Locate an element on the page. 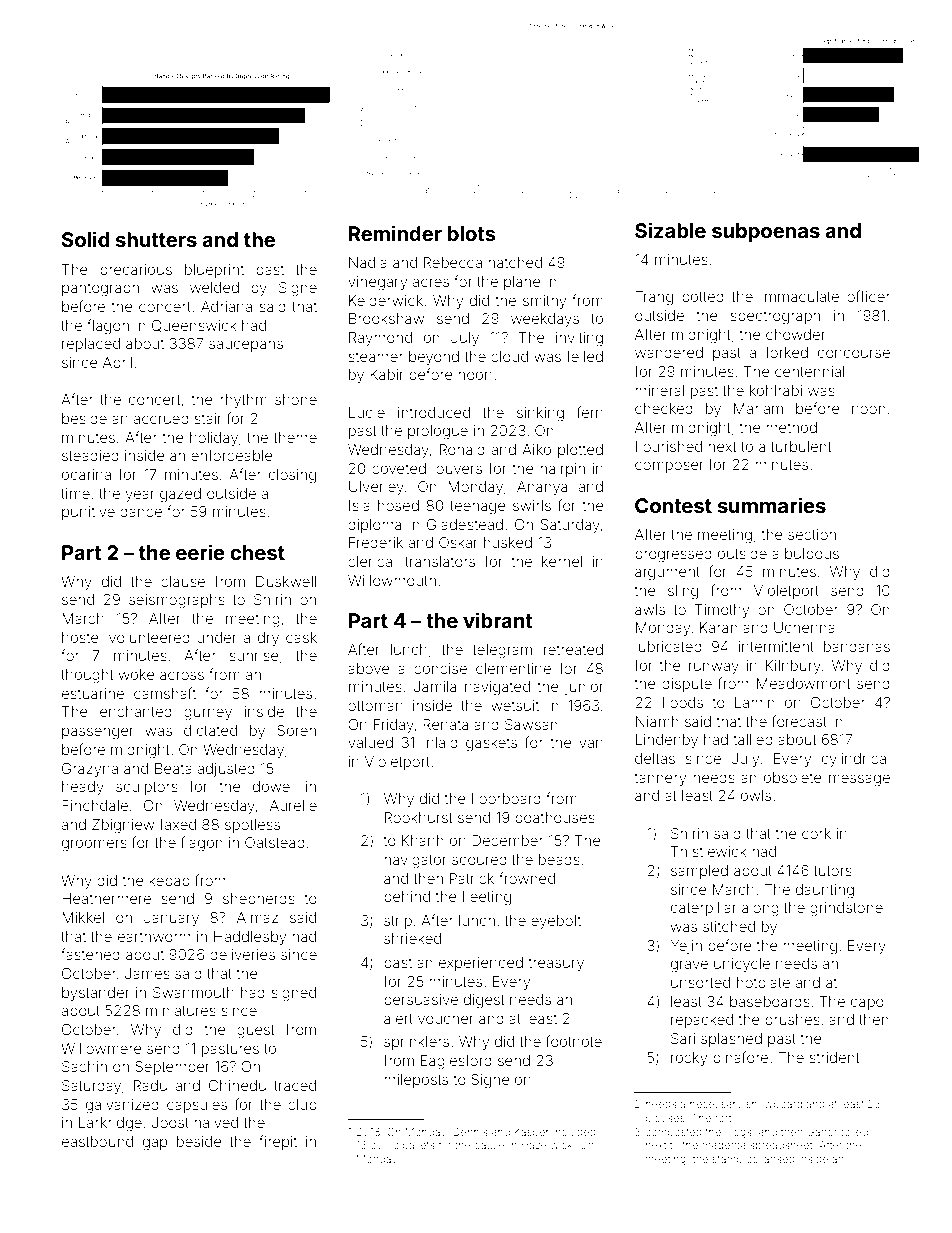 The height and width of the image is (1233, 952). blots is located at coordinates (472, 233).
